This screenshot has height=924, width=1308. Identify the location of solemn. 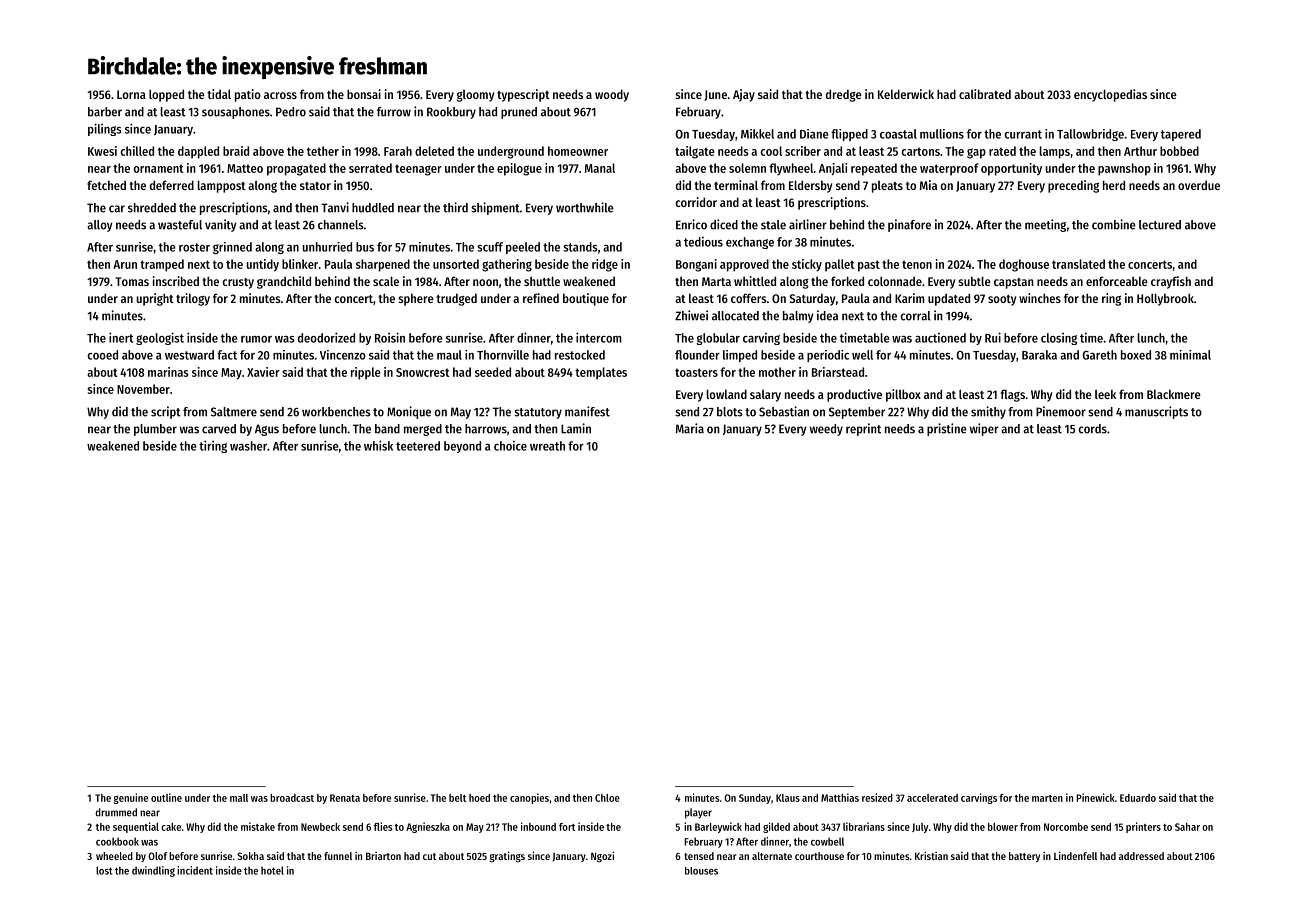
(747, 168).
